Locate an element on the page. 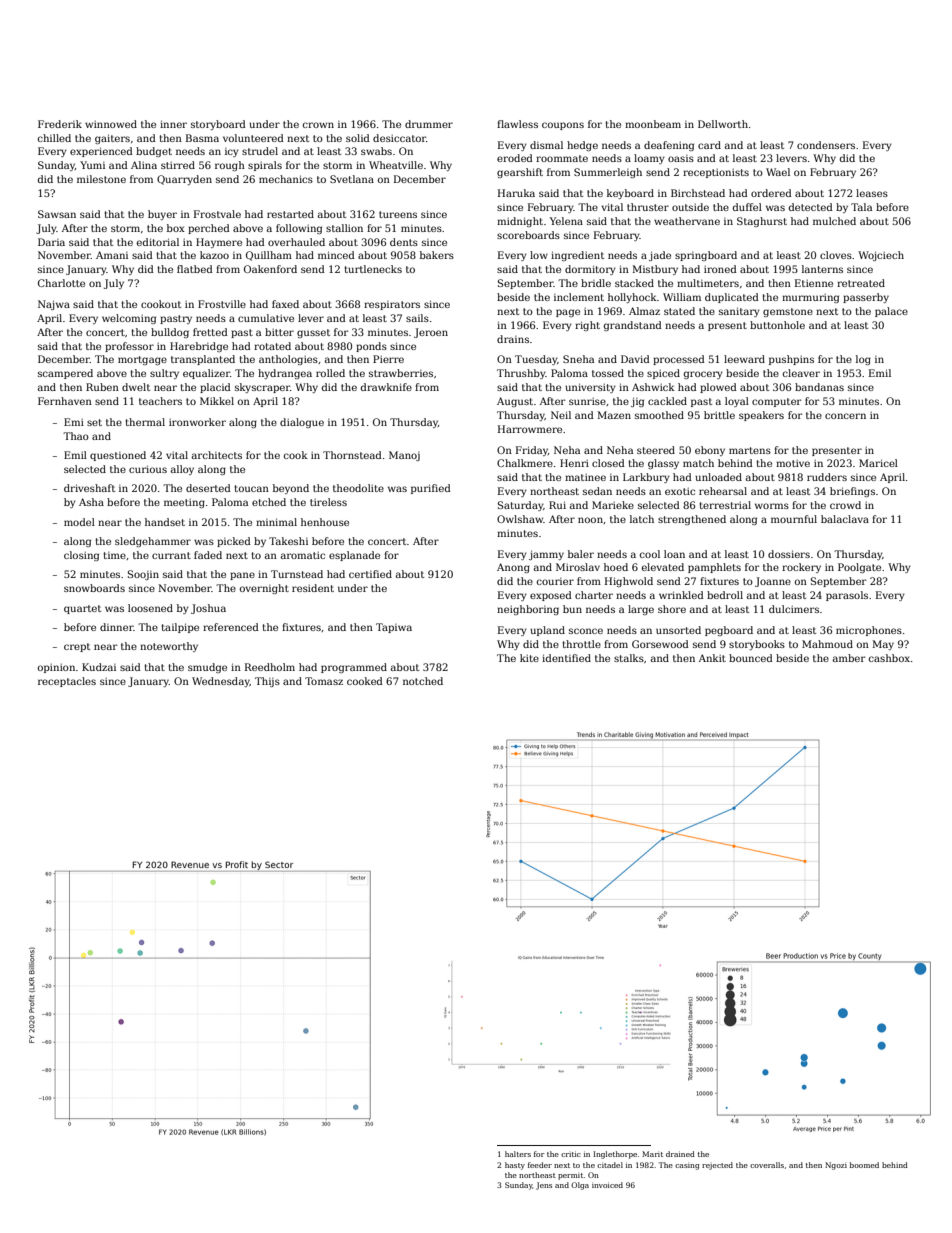 The height and width of the page is (1233, 952). smudge is located at coordinates (207, 668).
